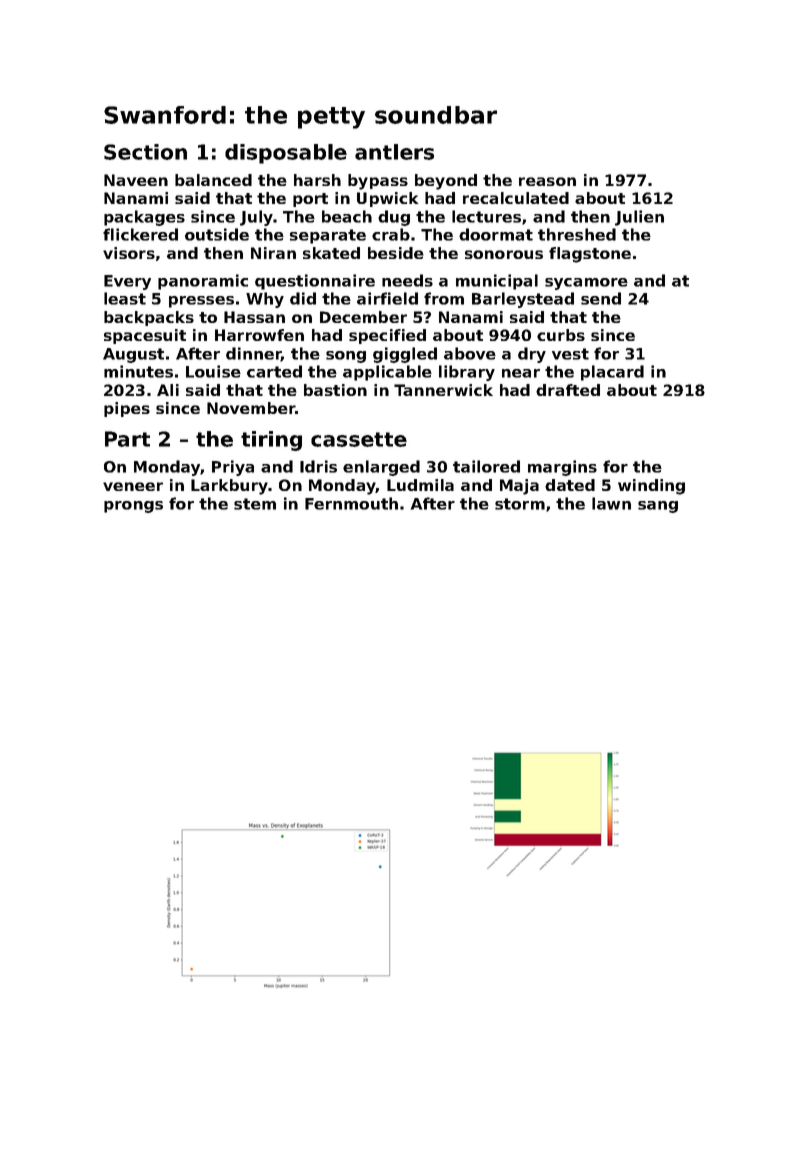  Describe the element at coordinates (651, 487) in the screenshot. I see `winding` at that location.
